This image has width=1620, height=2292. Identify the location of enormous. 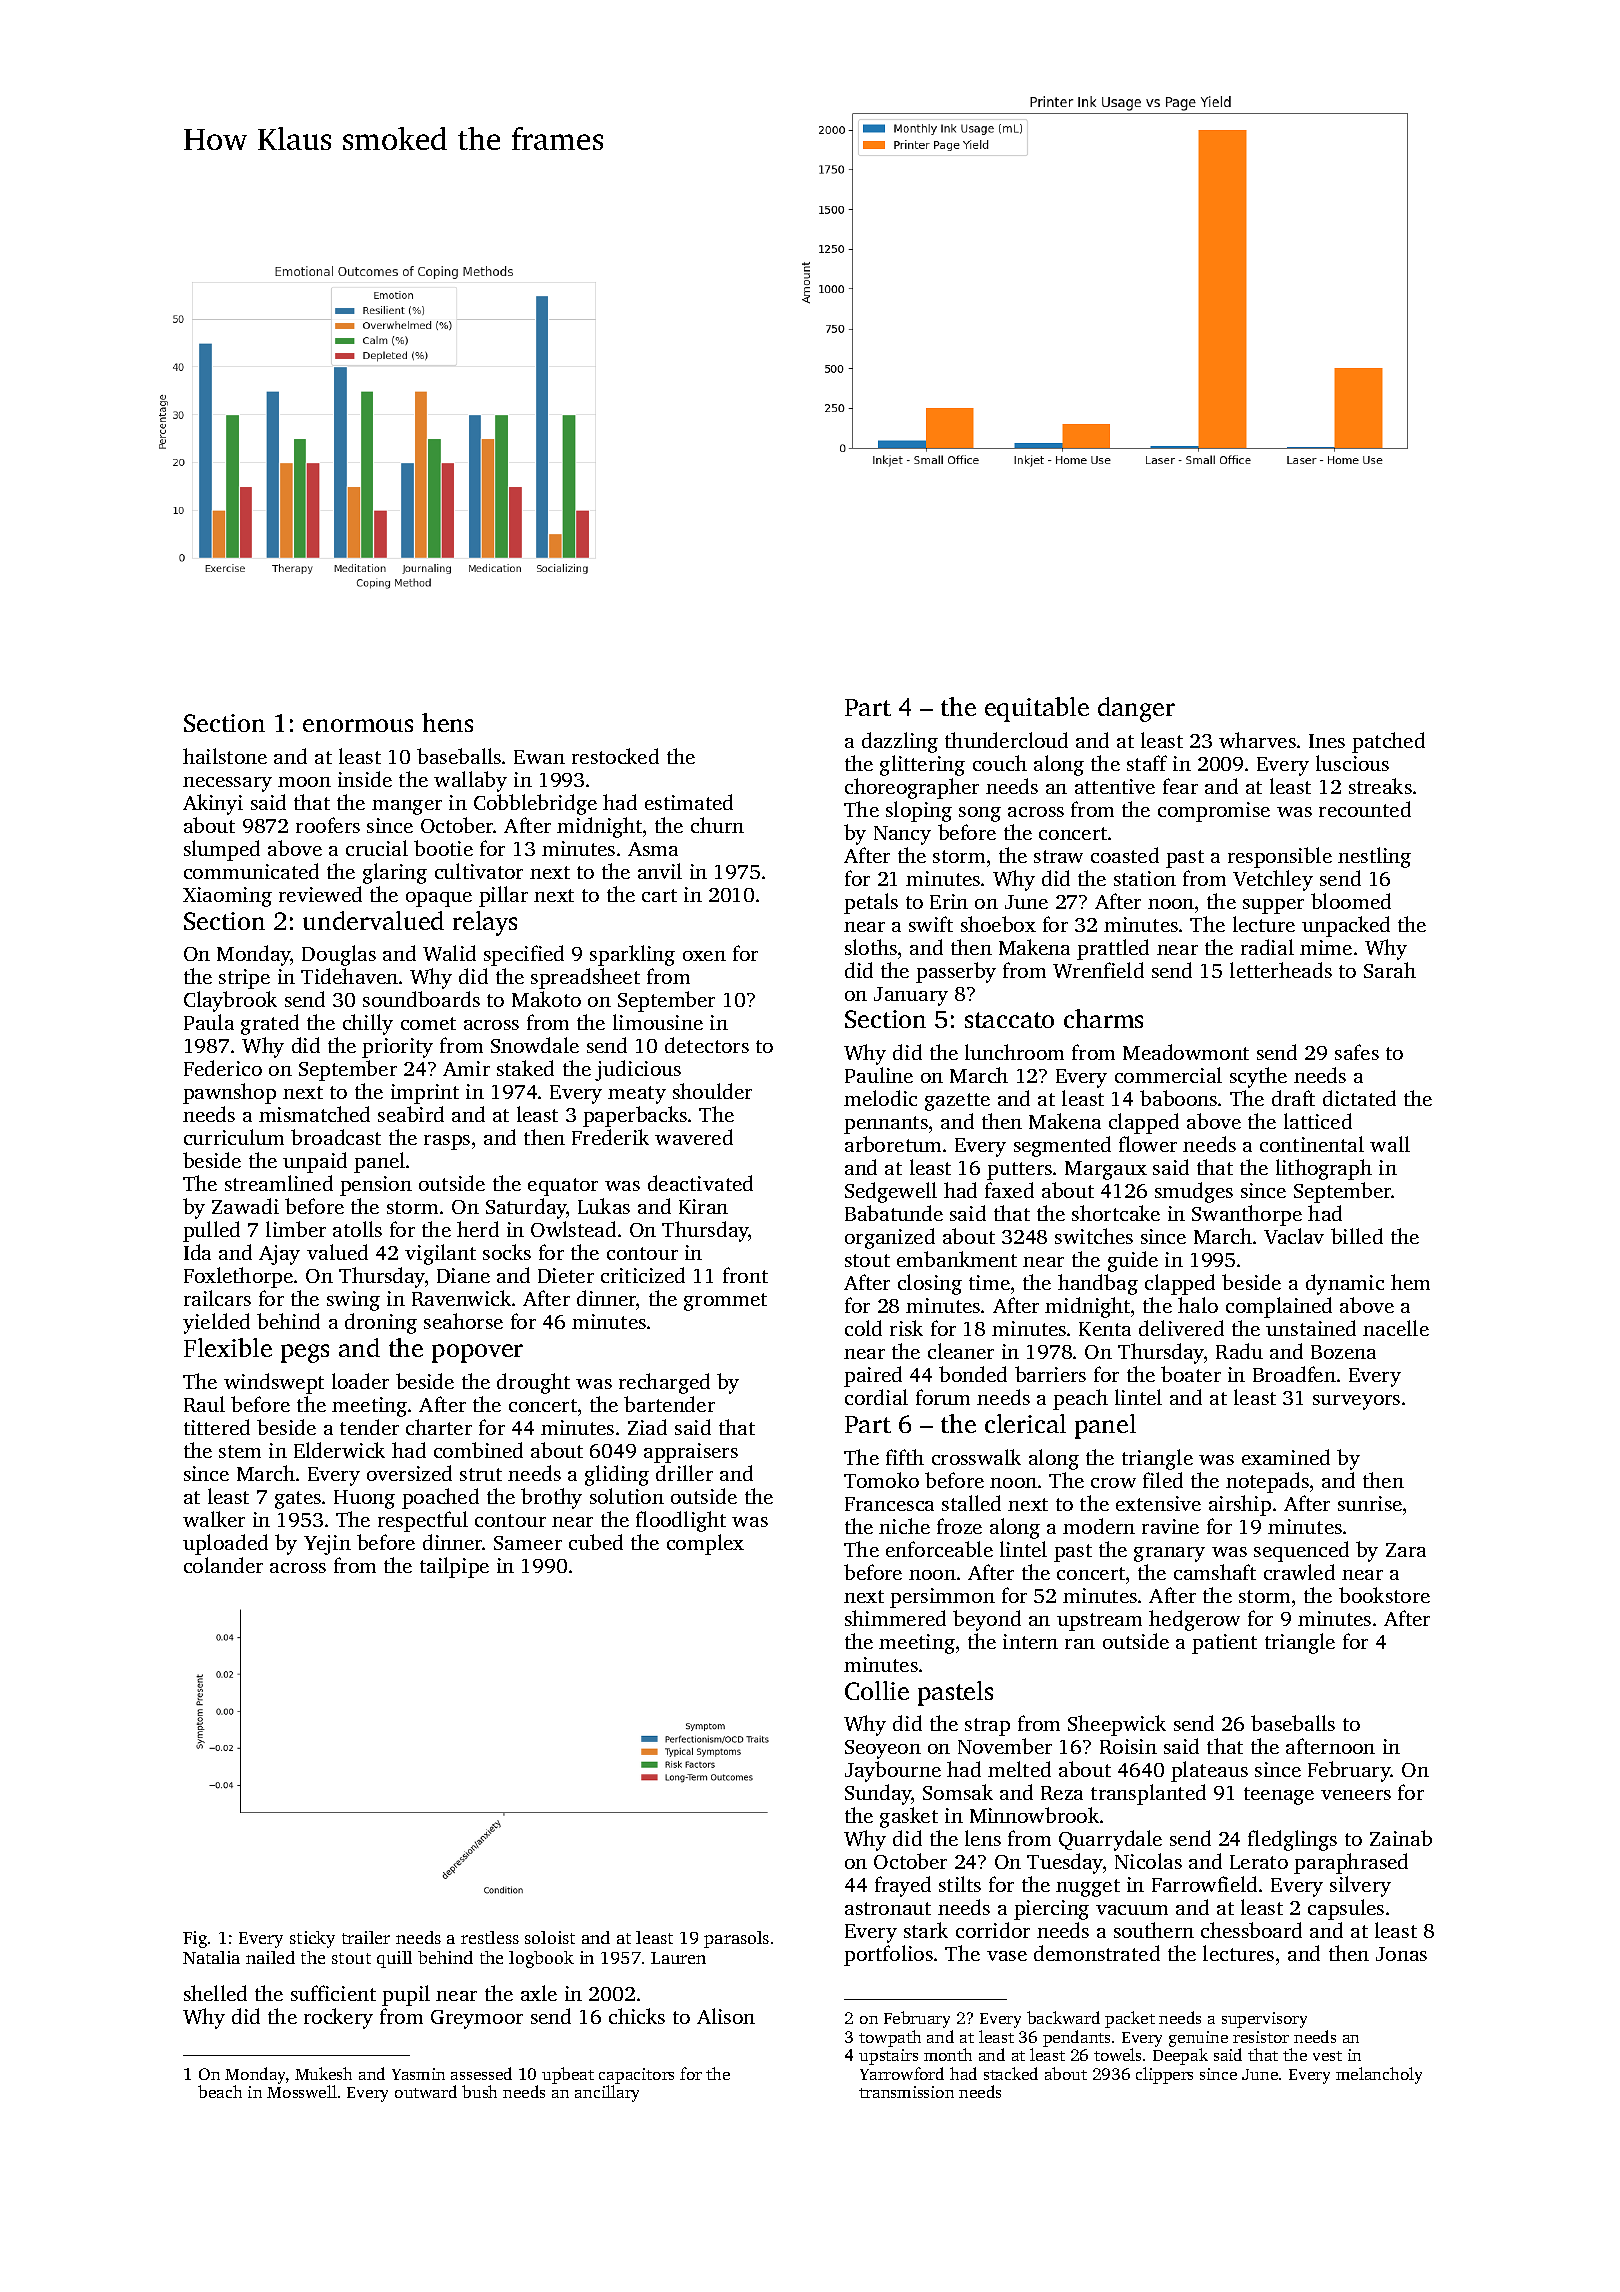
(358, 725).
